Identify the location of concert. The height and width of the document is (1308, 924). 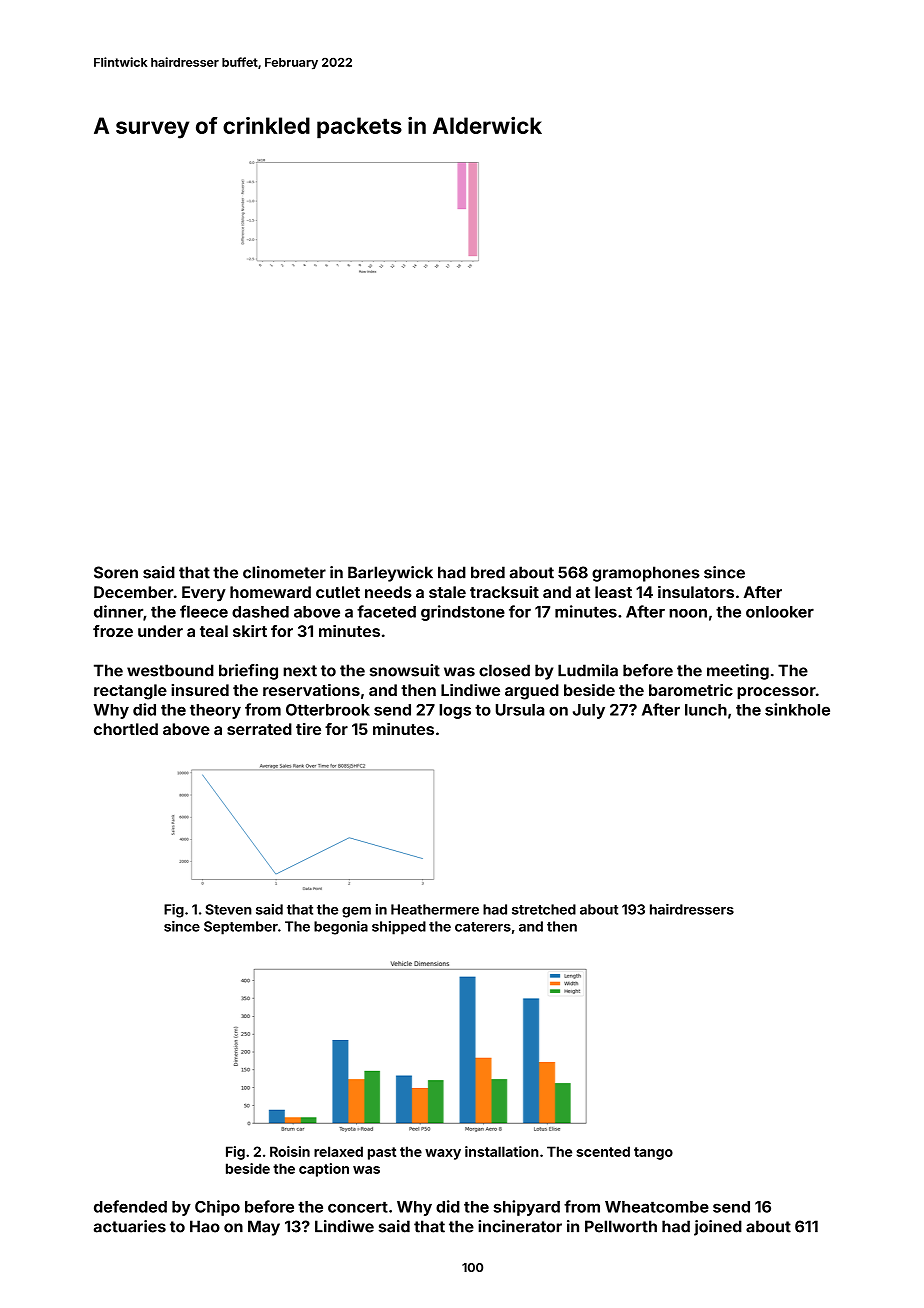
(358, 1207).
